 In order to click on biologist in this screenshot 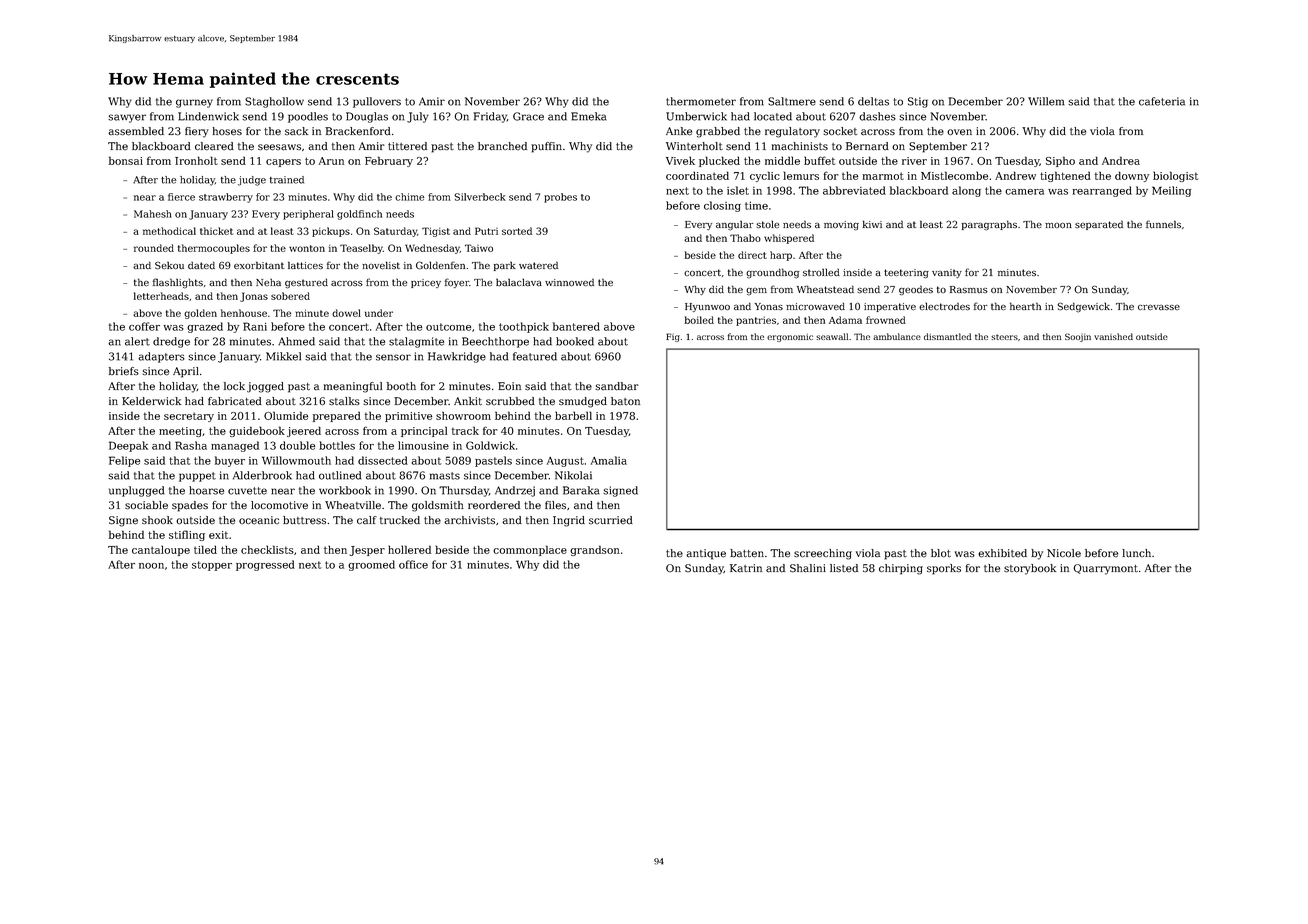, I will do `click(1175, 176)`.
